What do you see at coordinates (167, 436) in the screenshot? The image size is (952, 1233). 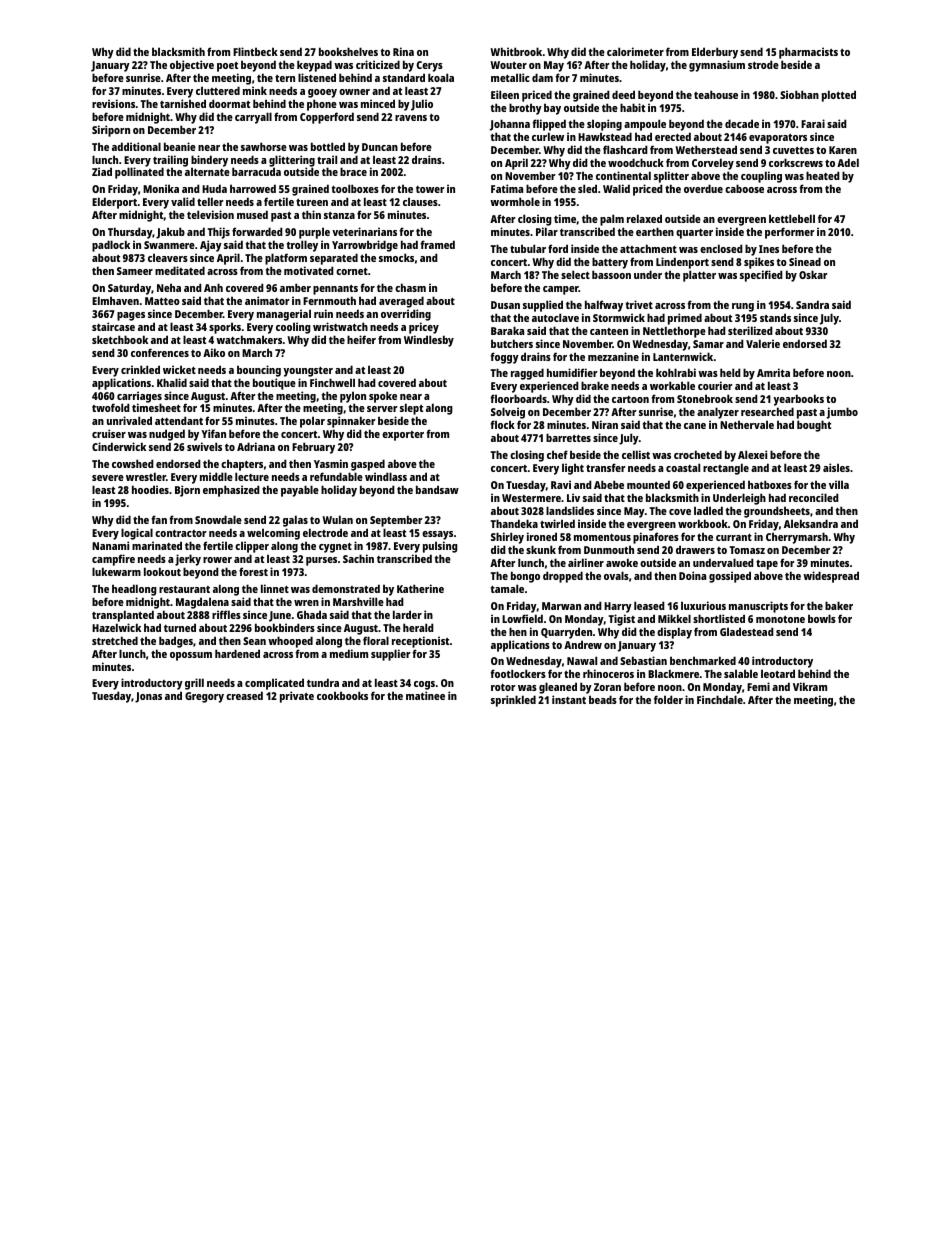 I see `nudged` at bounding box center [167, 436].
